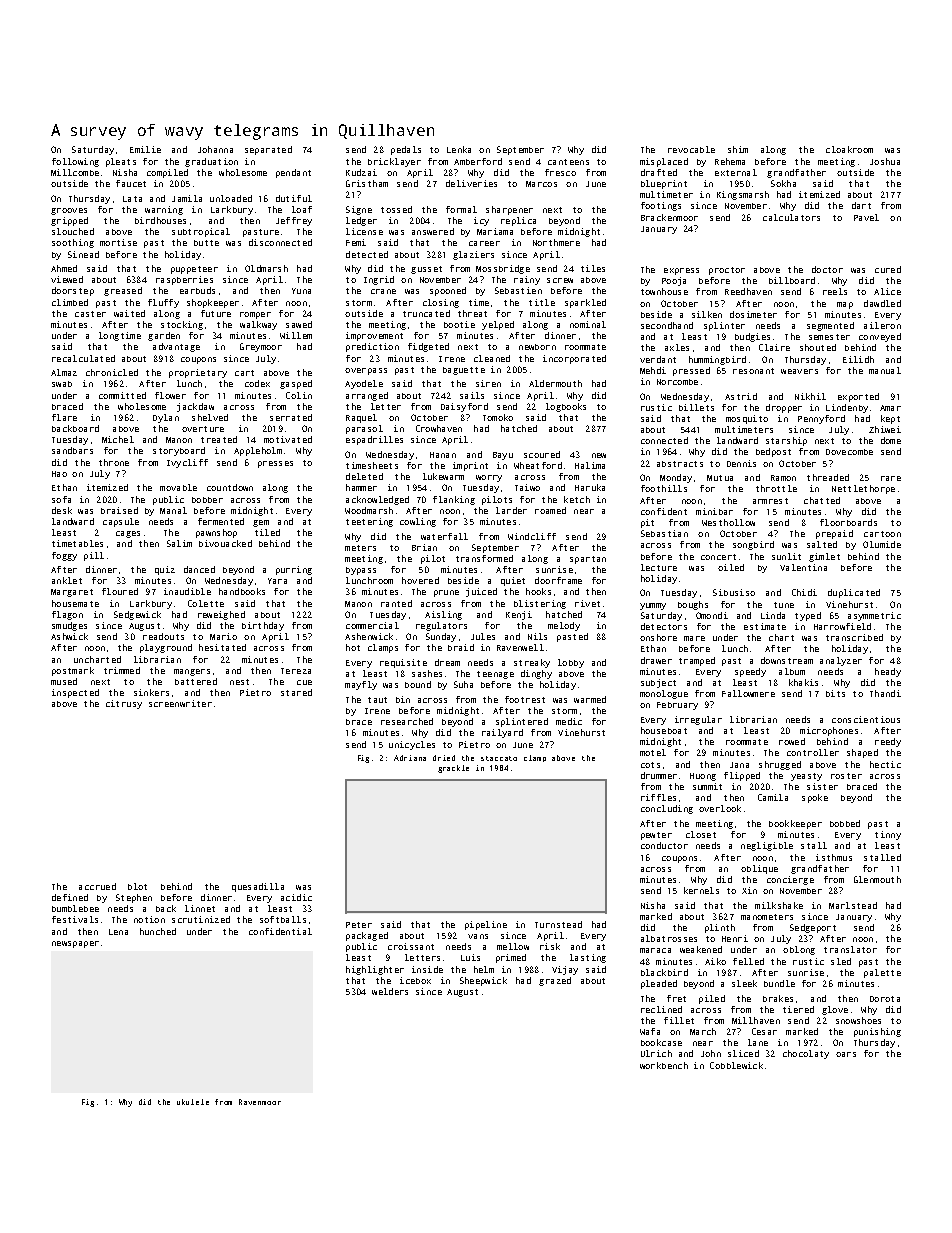 This page has width=952, height=1233. I want to click on map, so click(845, 305).
